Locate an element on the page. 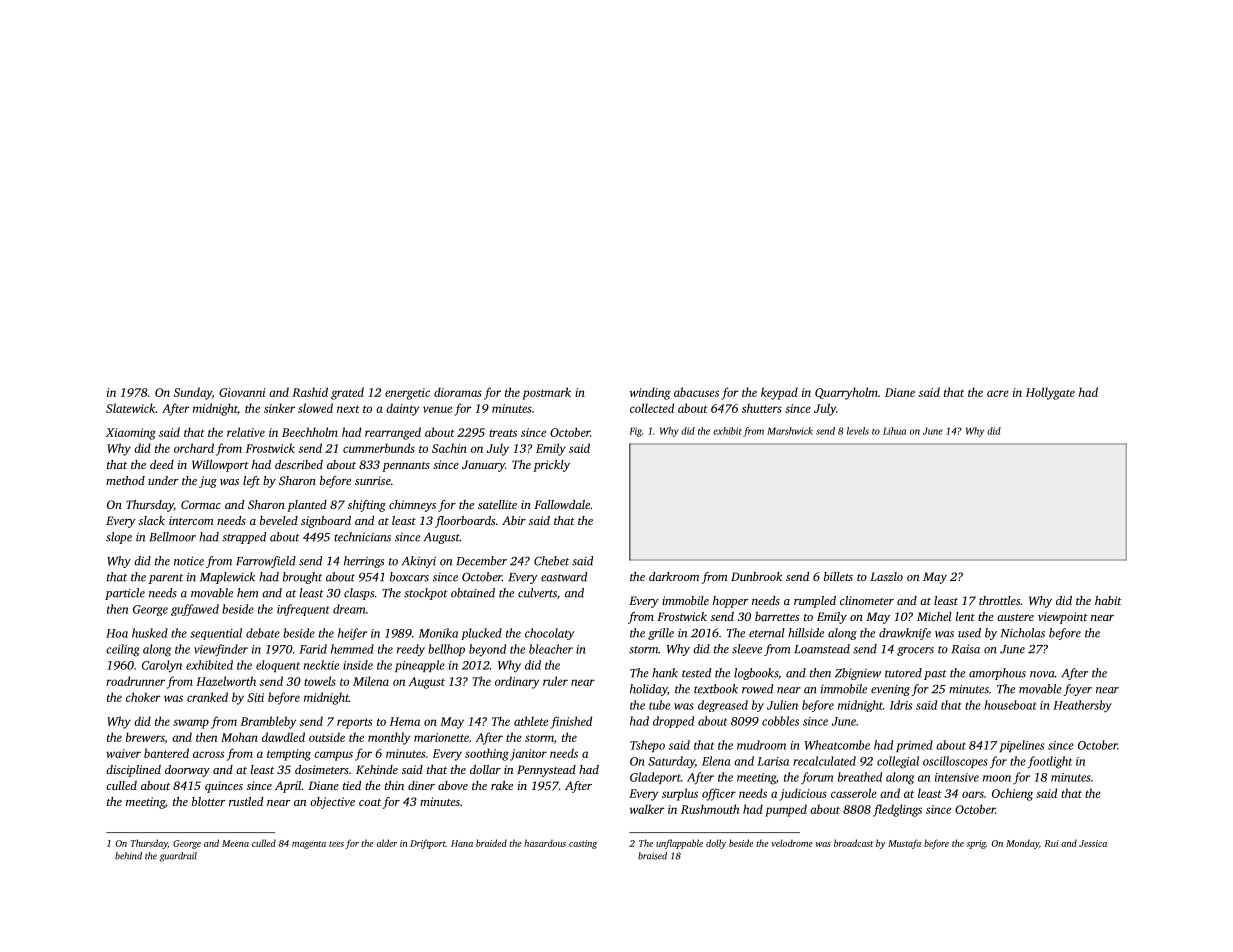 Image resolution: width=1233 pixels, height=952 pixels. Nicholas is located at coordinates (1023, 633).
